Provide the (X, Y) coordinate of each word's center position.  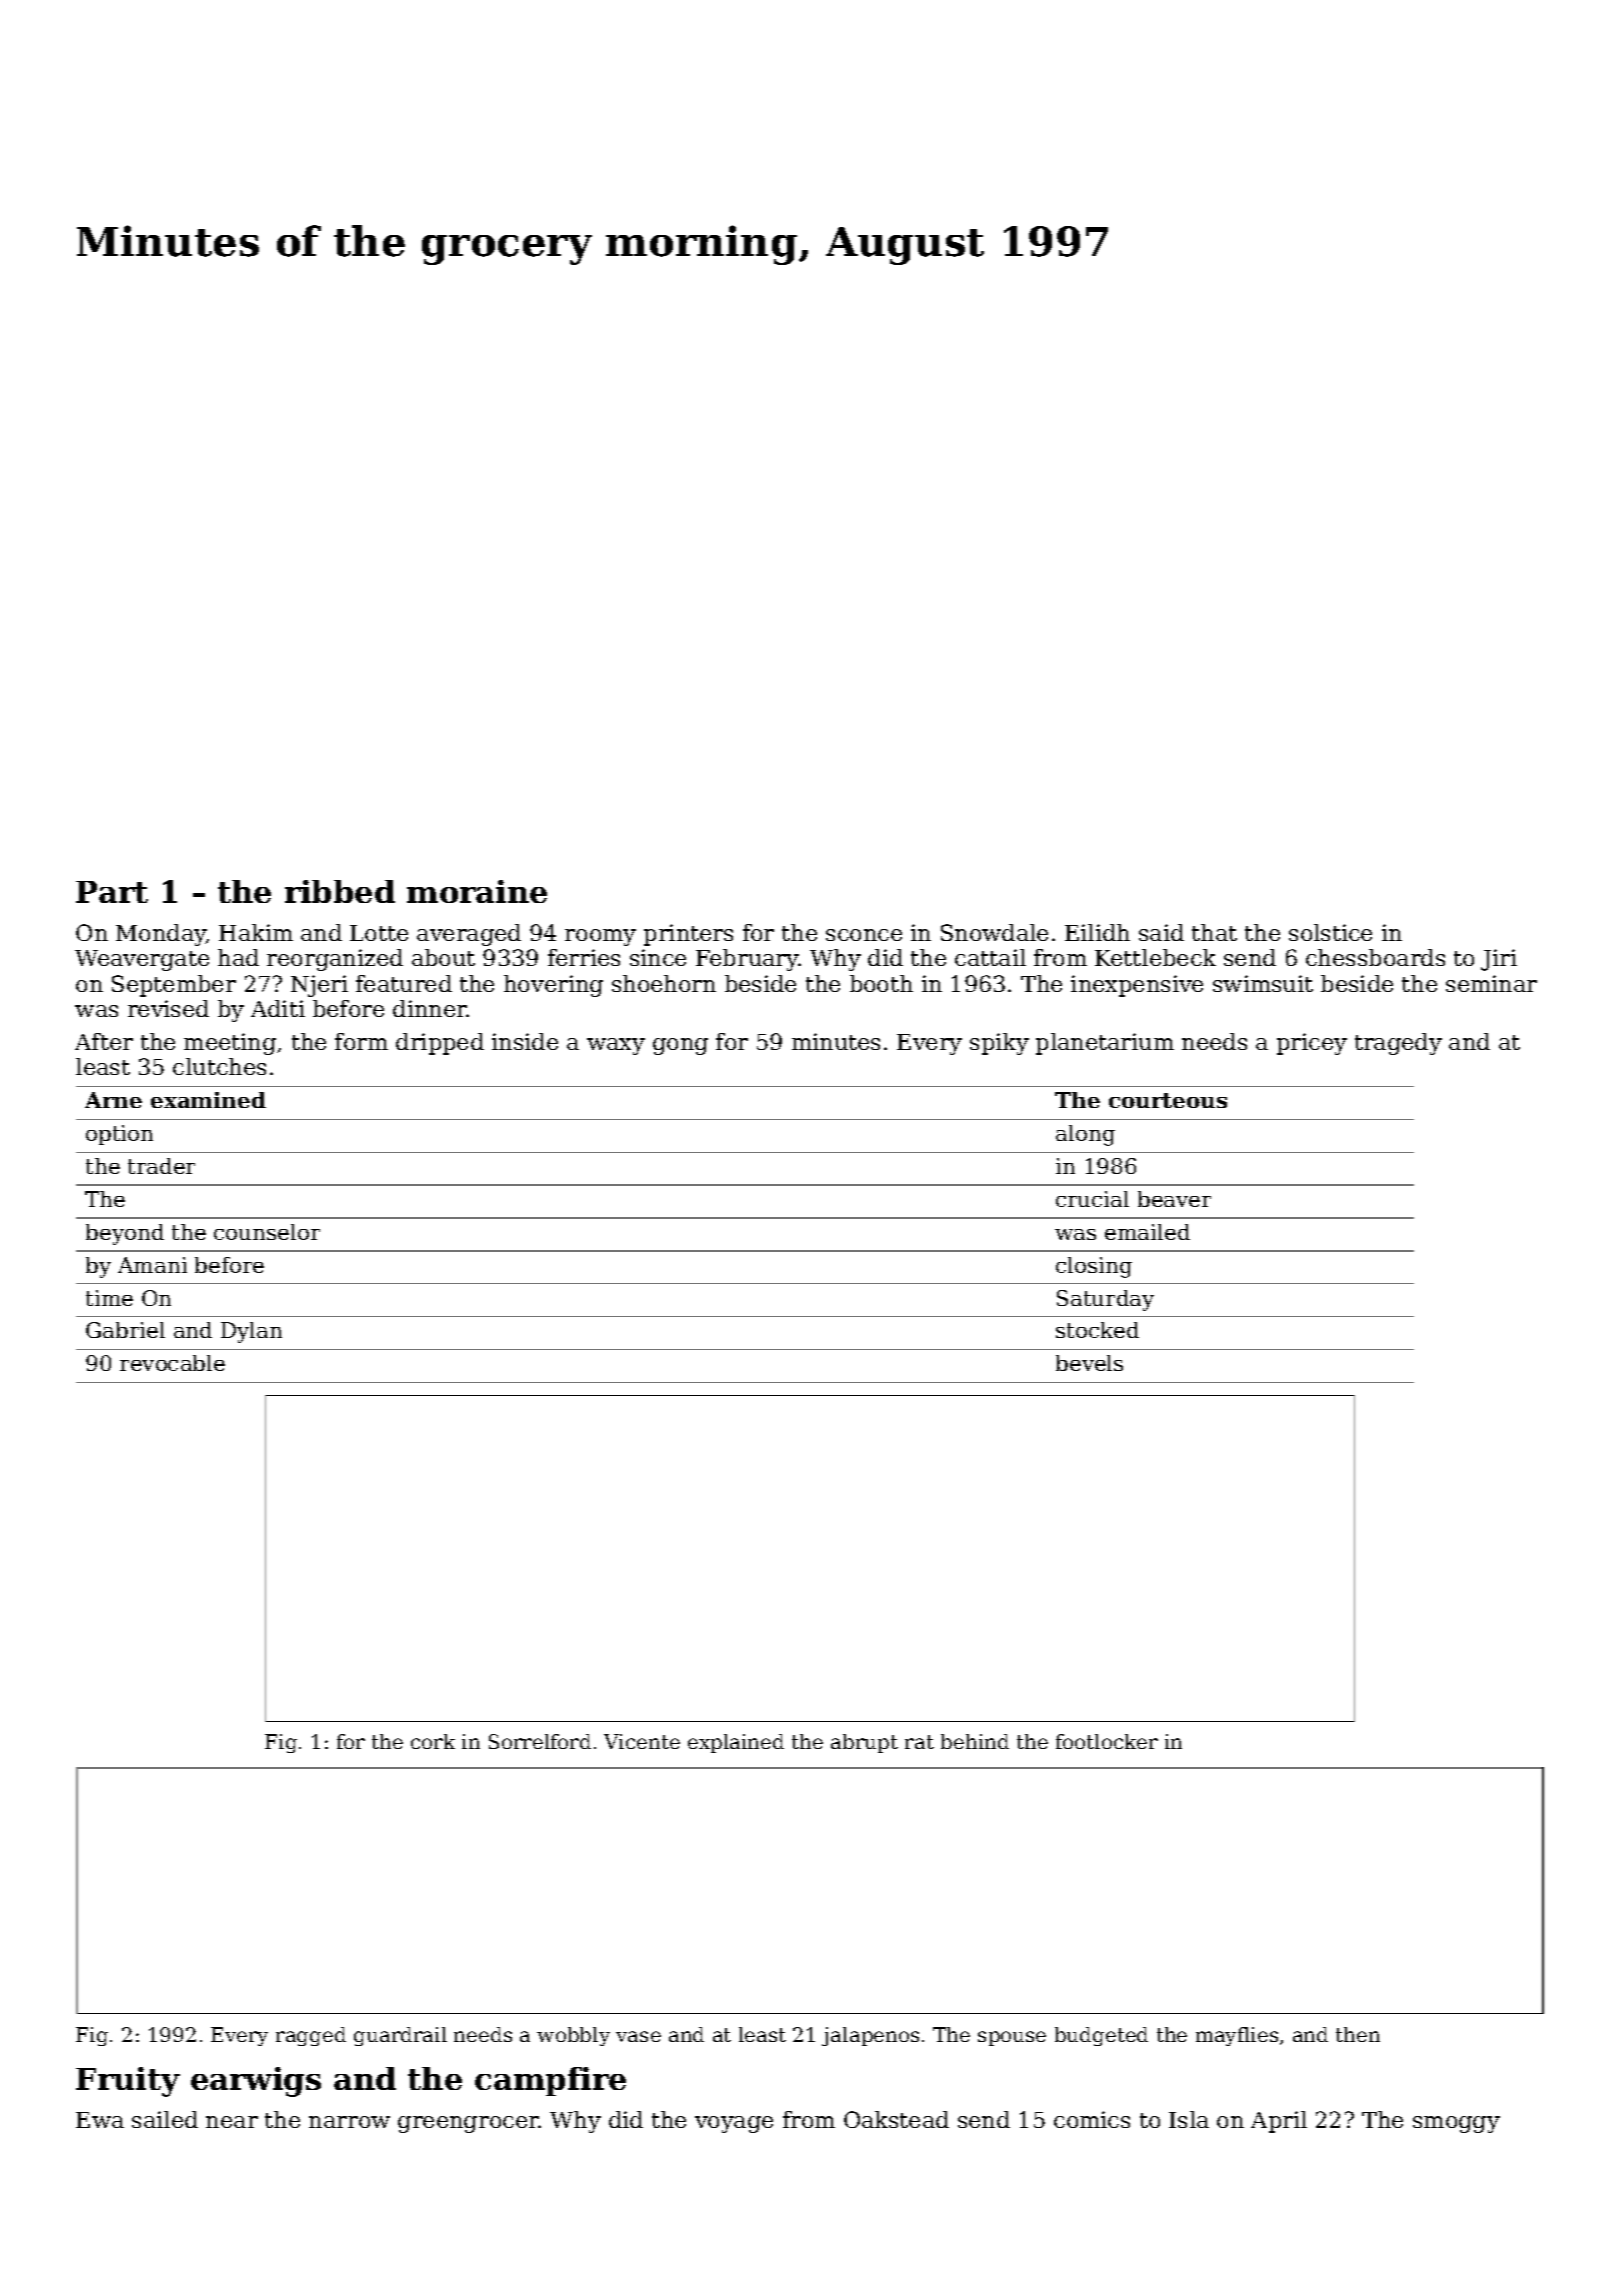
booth (881, 983)
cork (433, 1741)
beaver (1174, 1199)
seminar (1491, 983)
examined (208, 1100)
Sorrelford (540, 1741)
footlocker (1107, 1741)
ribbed (340, 891)
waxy (616, 1046)
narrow (349, 2122)
